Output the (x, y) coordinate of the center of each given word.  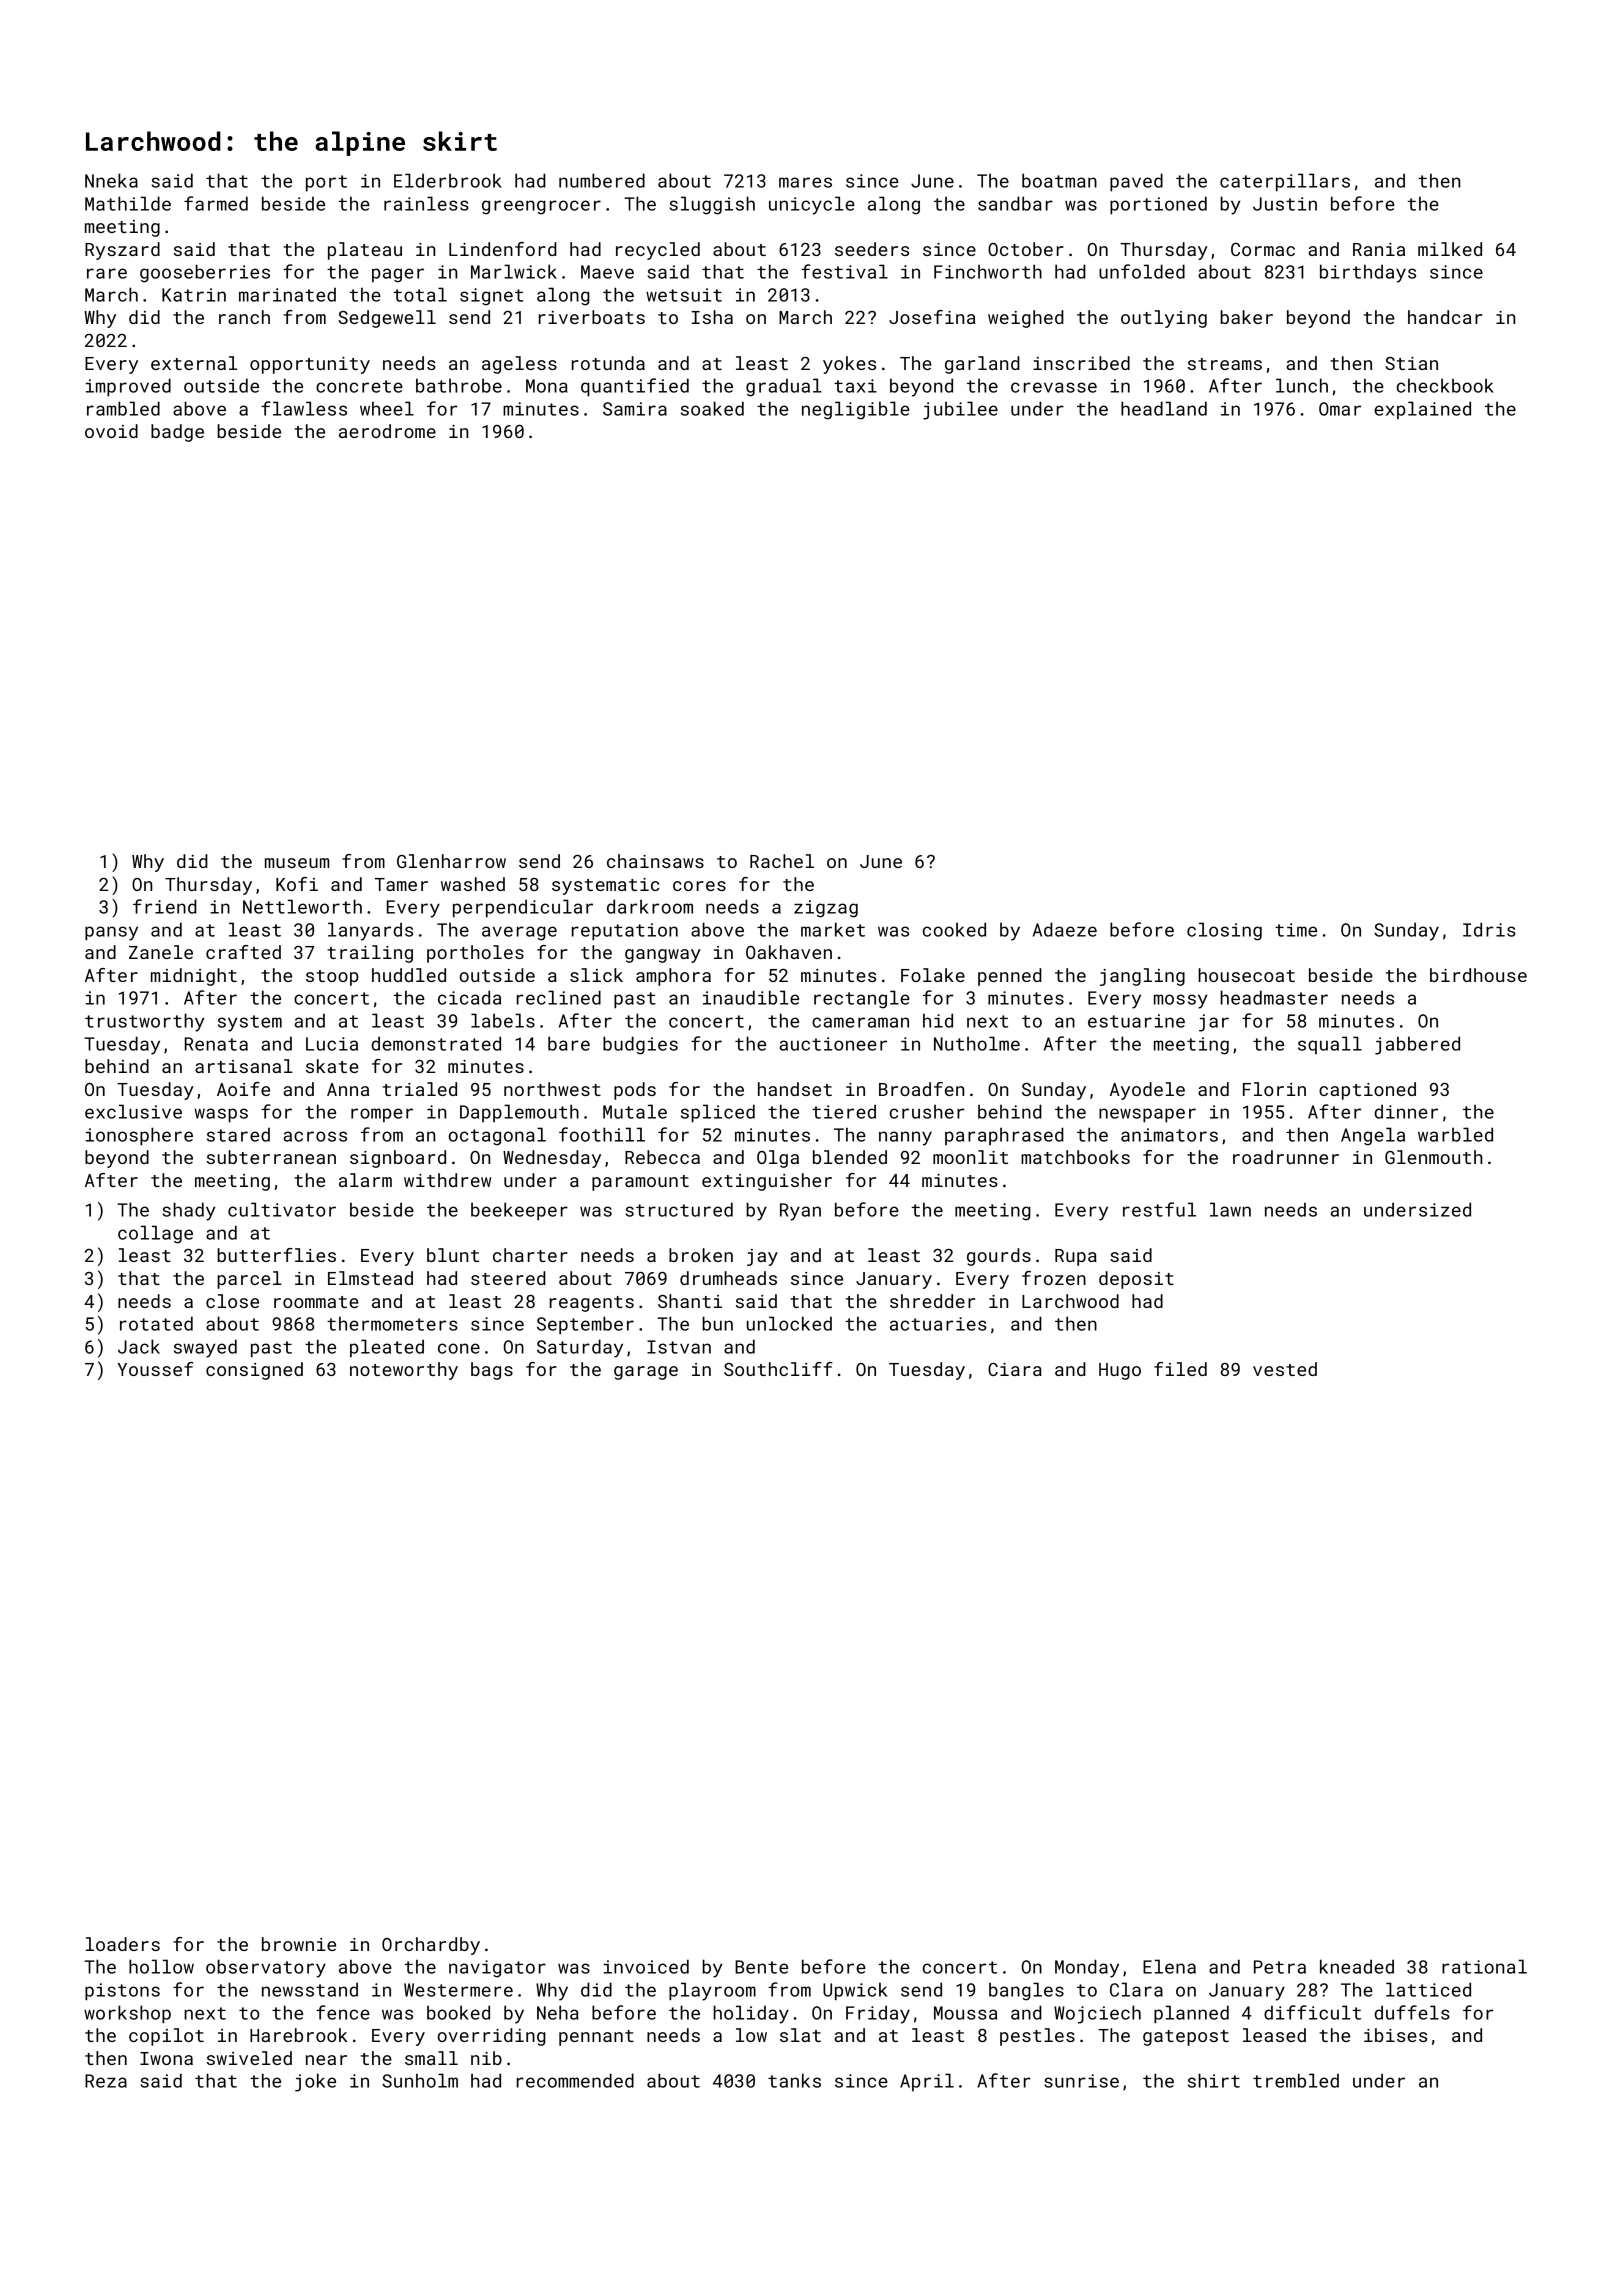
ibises (1395, 2035)
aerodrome (387, 431)
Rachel (782, 861)
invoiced (646, 1966)
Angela (1373, 1136)
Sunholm (420, 2080)
